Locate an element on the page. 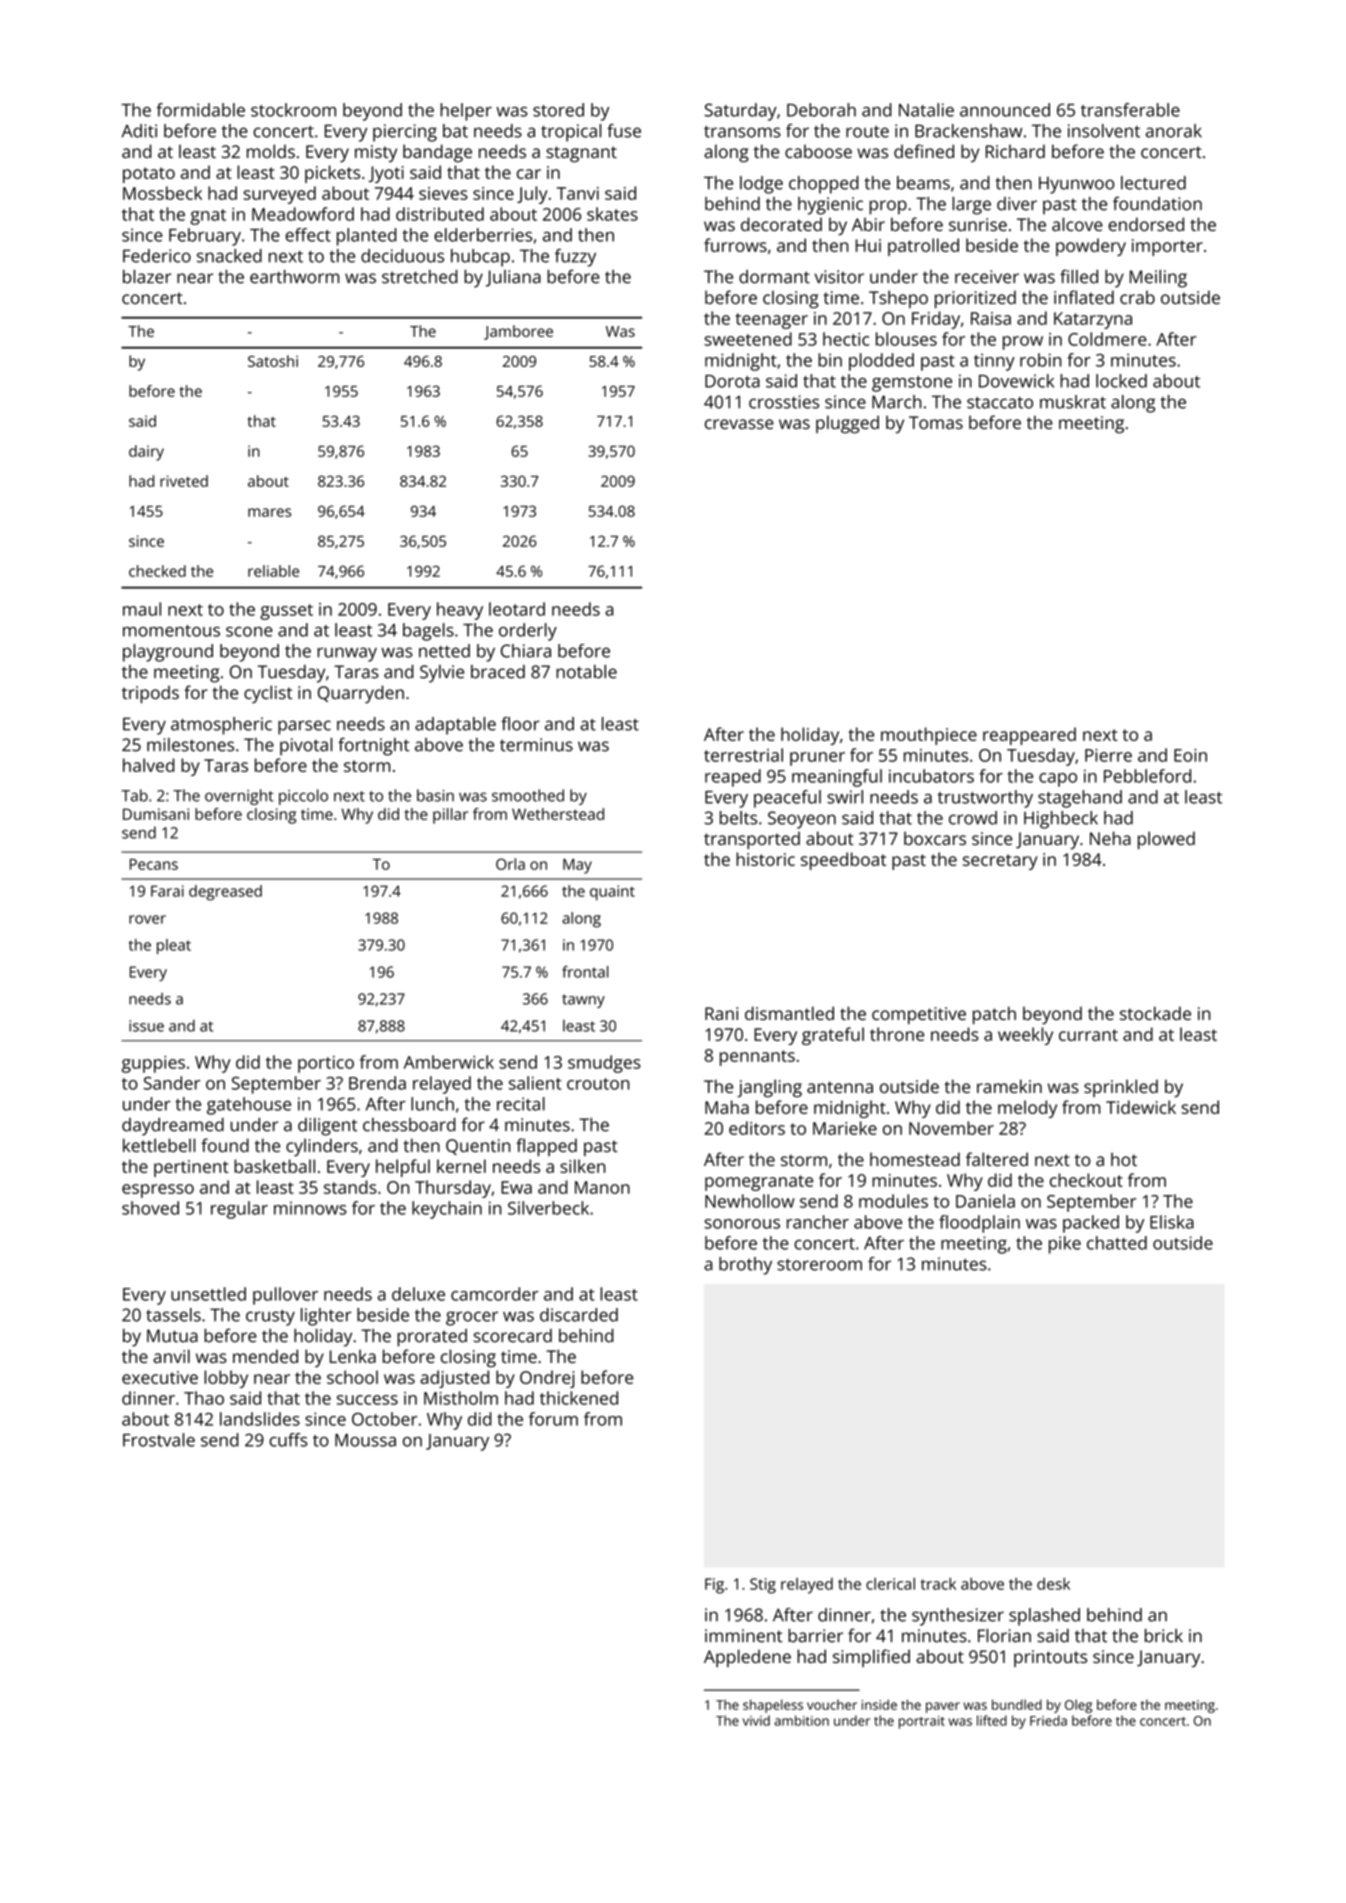 Image resolution: width=1346 pixels, height=1903 pixels. Frostvale is located at coordinates (159, 1440).
